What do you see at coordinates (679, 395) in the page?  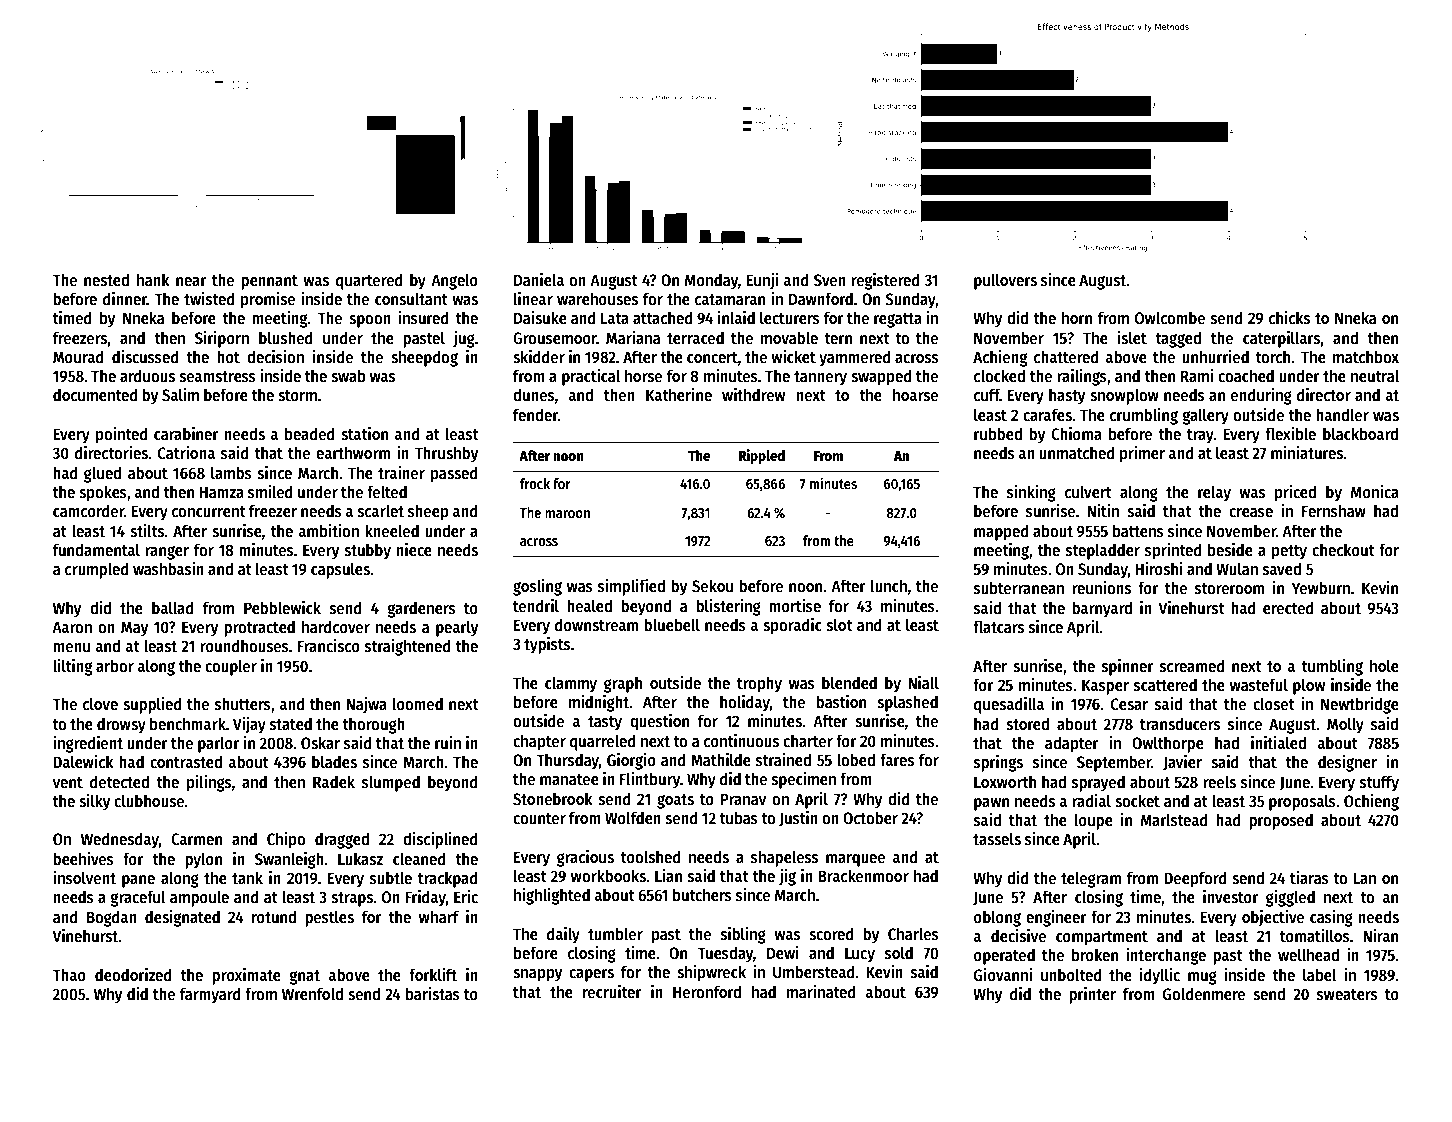 I see `Katherine` at bounding box center [679, 395].
